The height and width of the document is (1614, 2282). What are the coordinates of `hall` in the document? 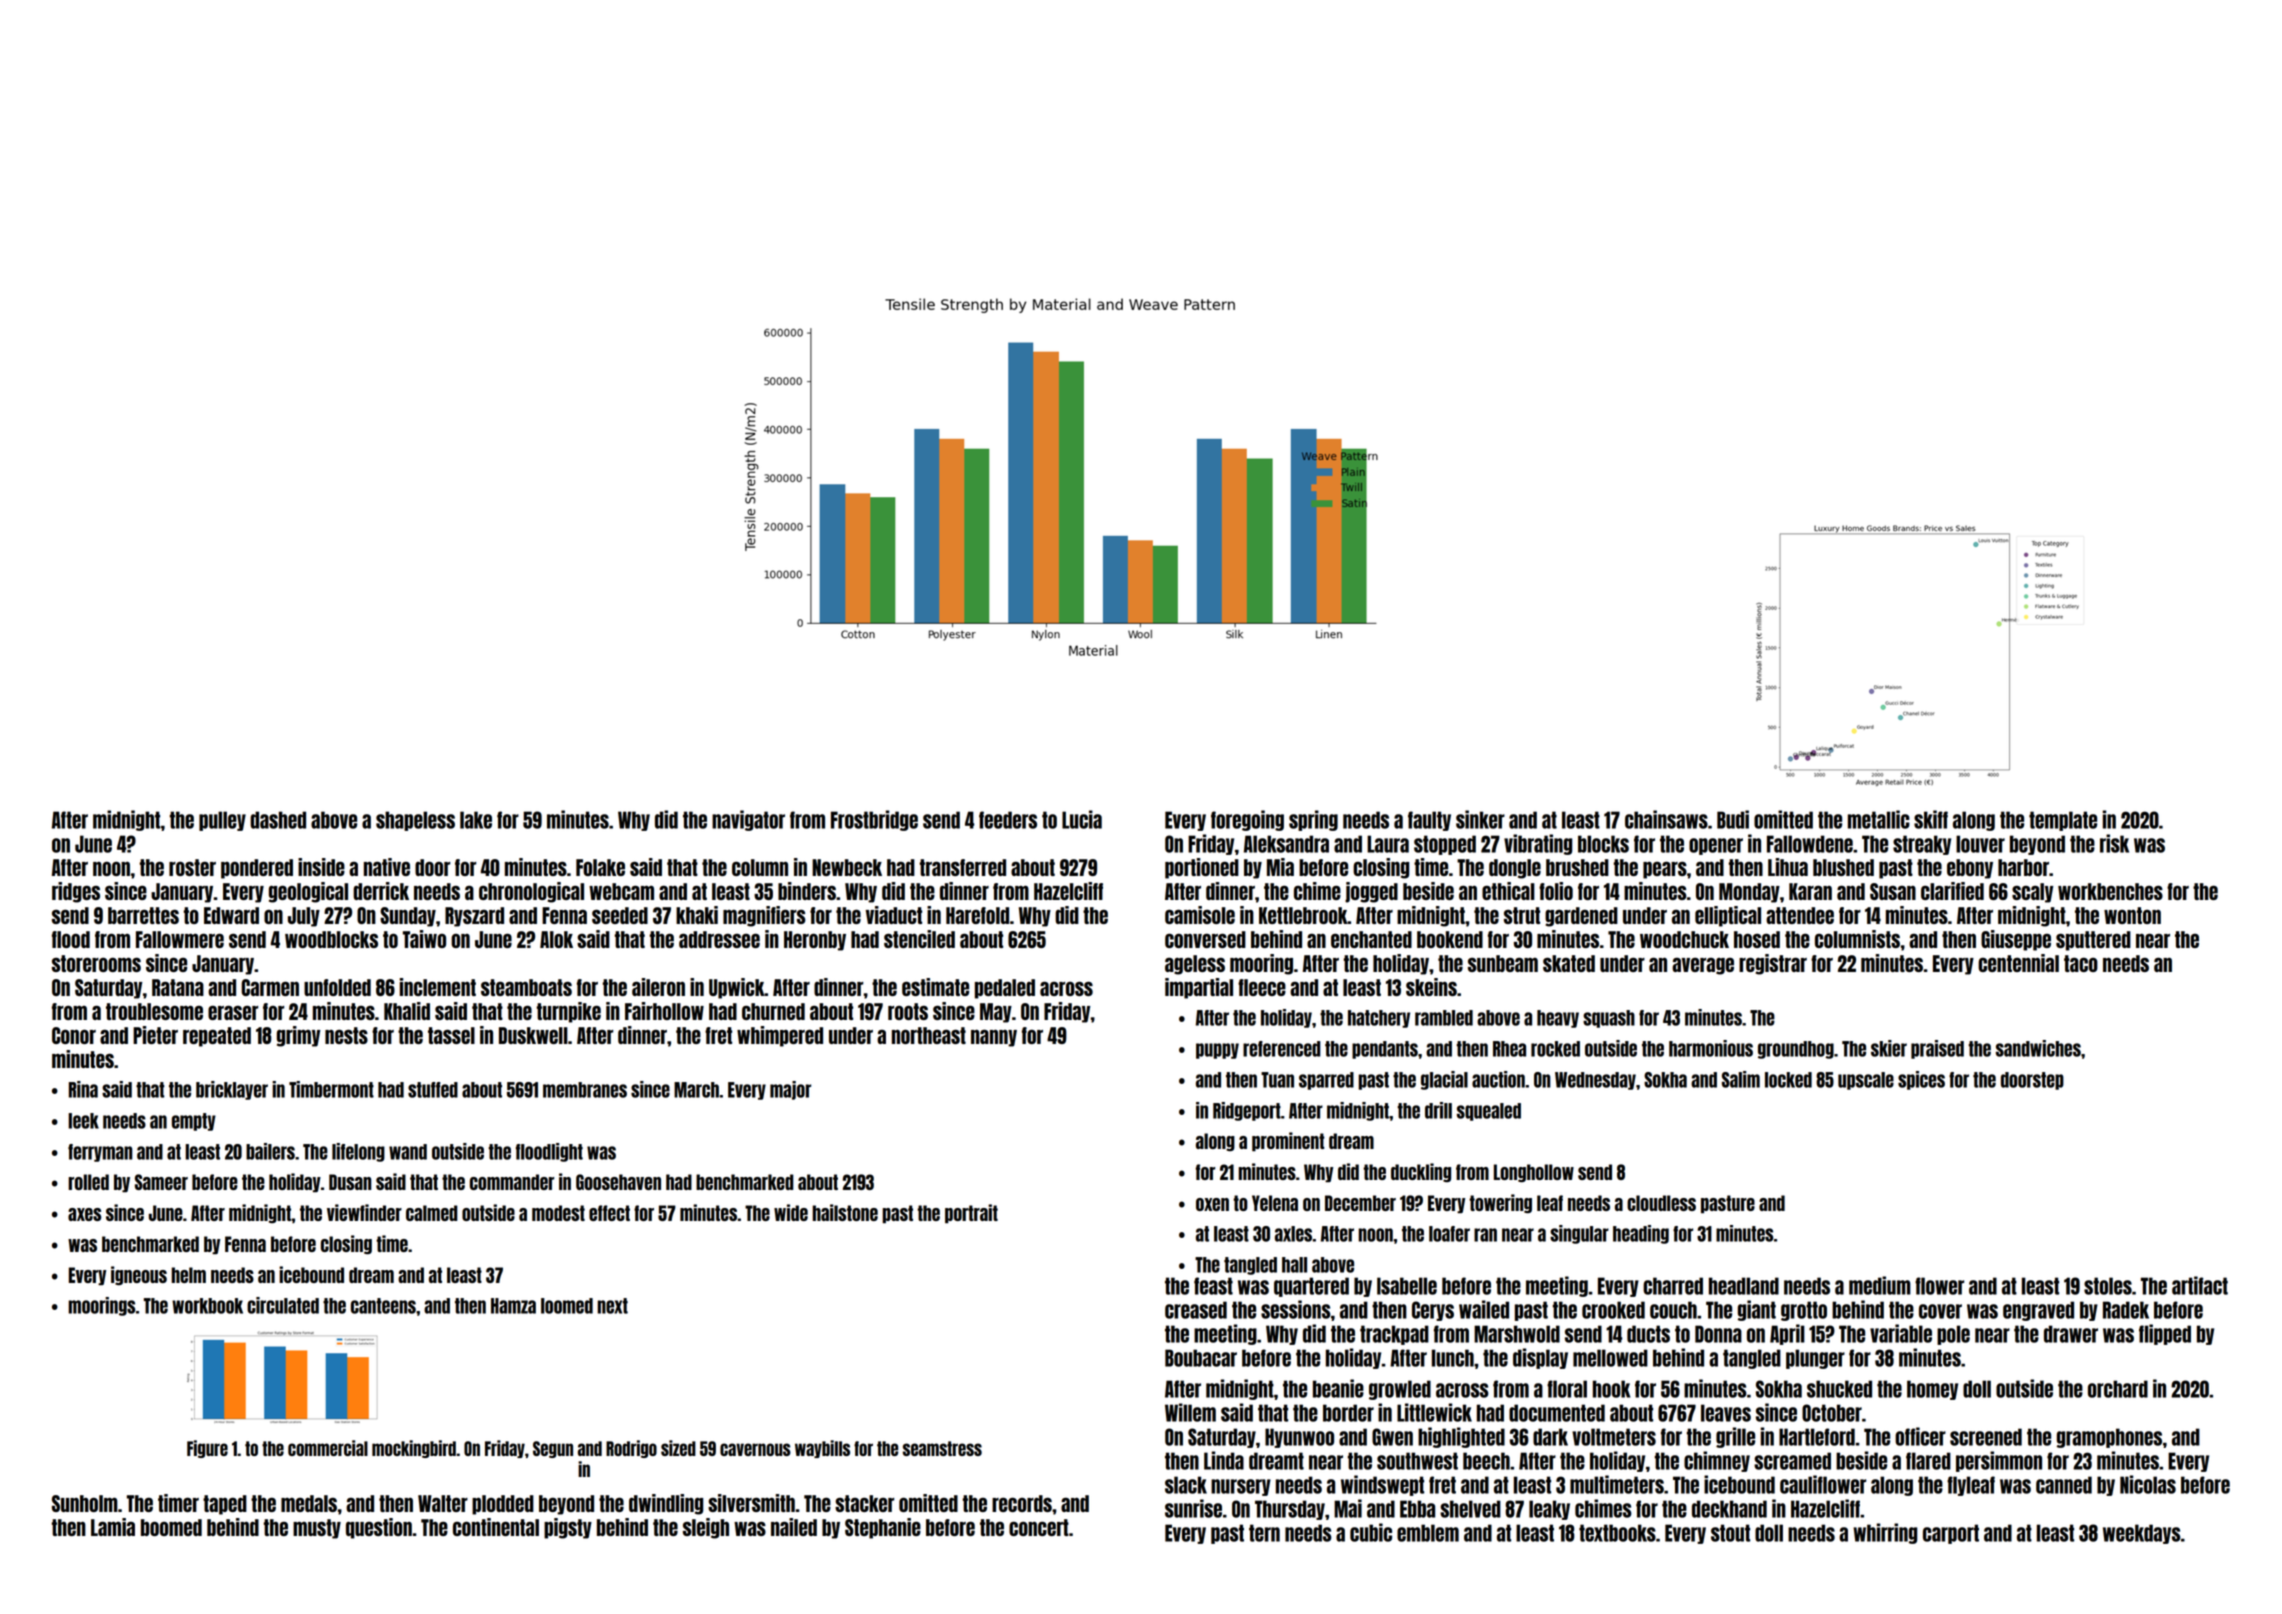 It's located at (1294, 1265).
